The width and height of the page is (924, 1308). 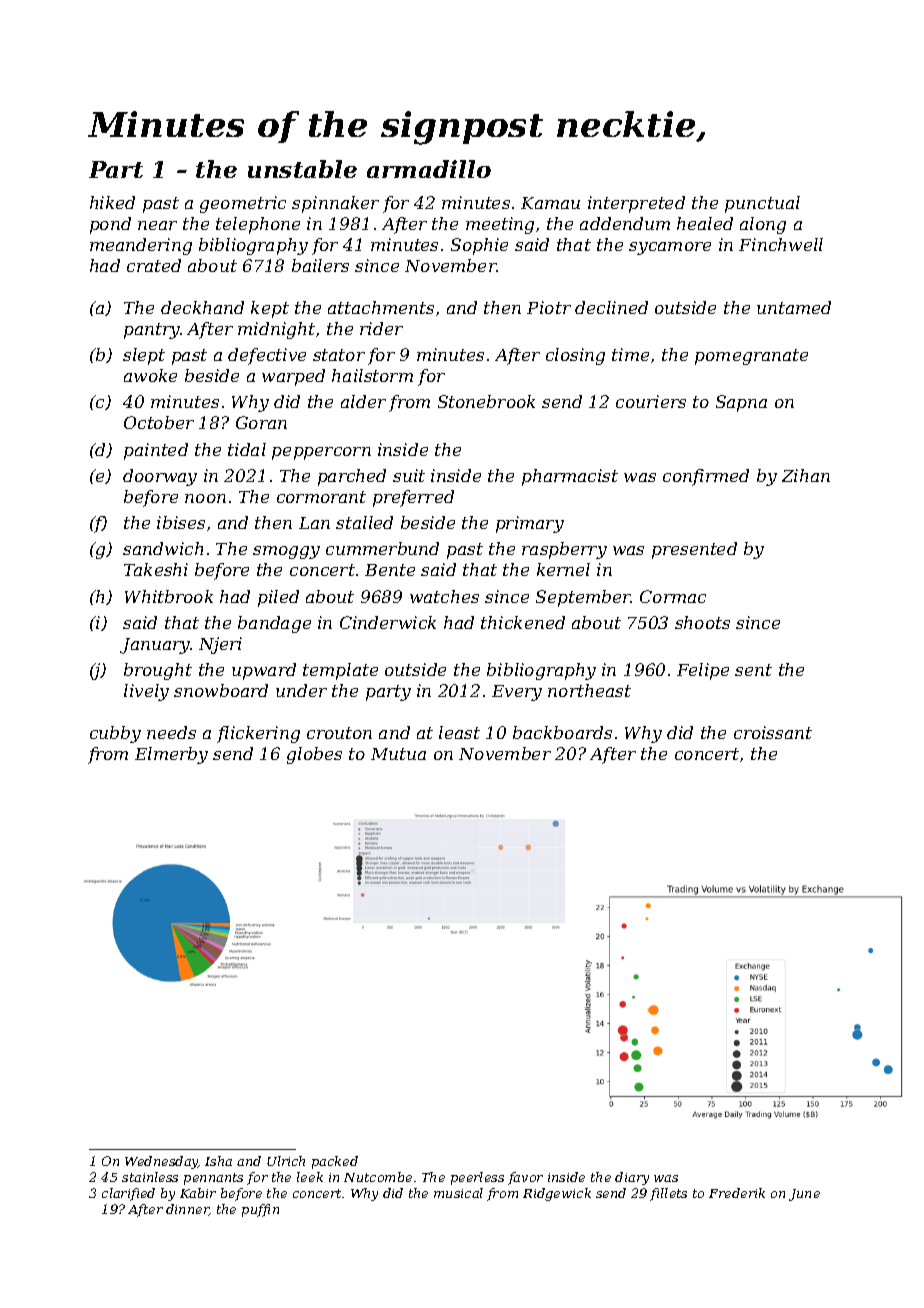 What do you see at coordinates (220, 645) in the page?
I see `Njeri` at bounding box center [220, 645].
